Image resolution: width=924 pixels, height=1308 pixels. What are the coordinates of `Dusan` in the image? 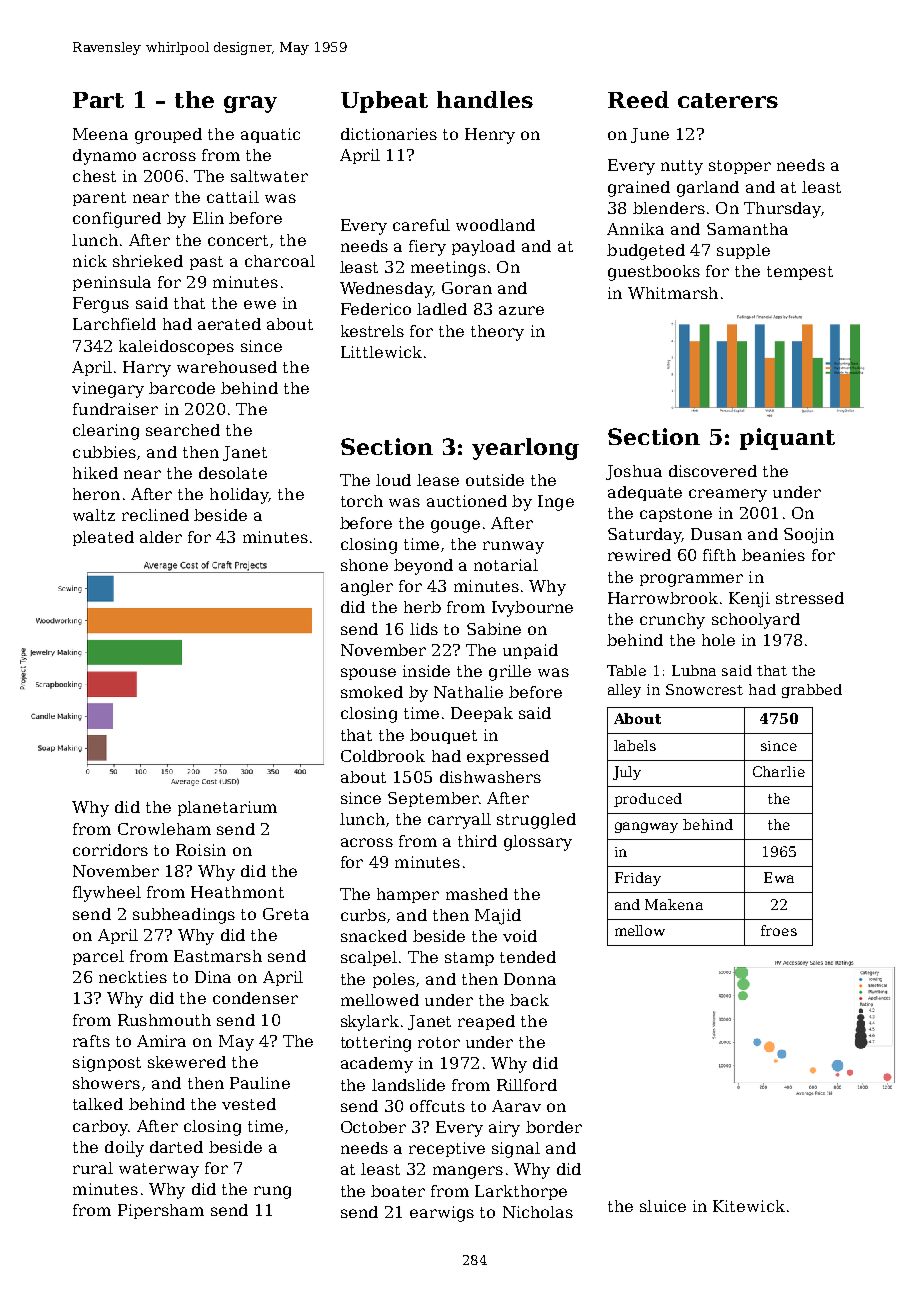 It's located at (716, 534).
